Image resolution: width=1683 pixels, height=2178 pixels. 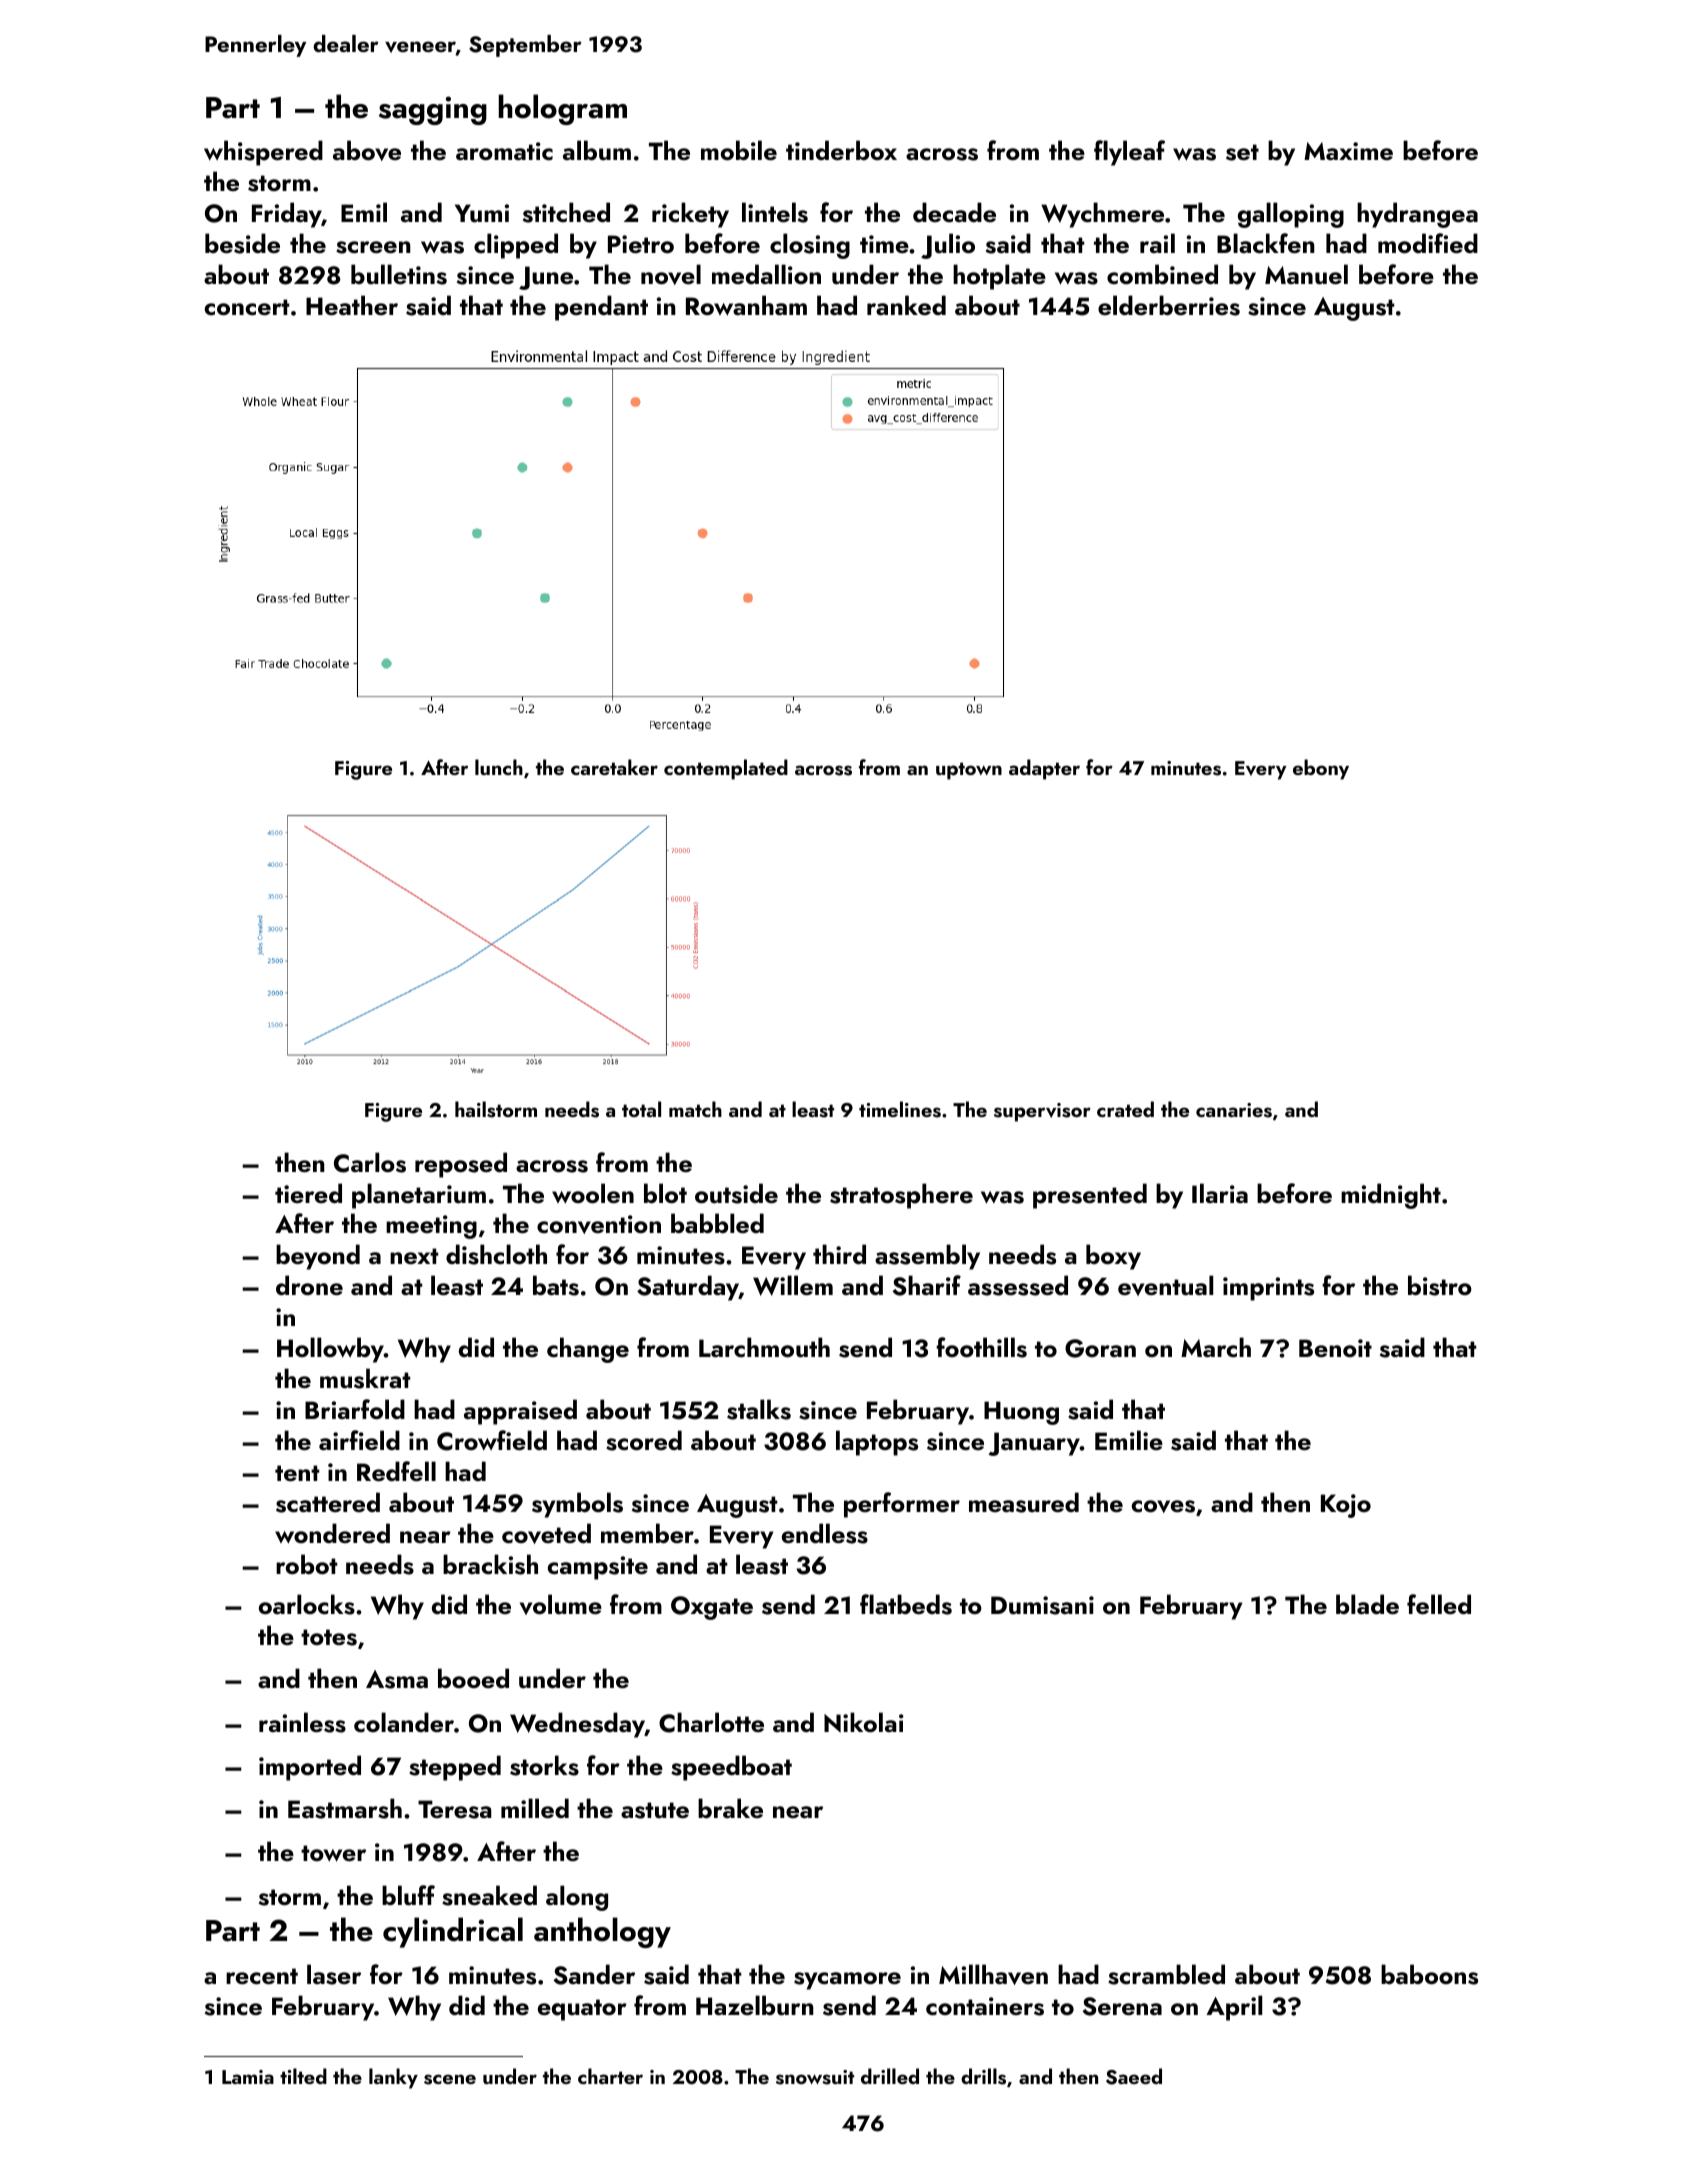 What do you see at coordinates (1348, 151) in the document?
I see `Maxime` at bounding box center [1348, 151].
